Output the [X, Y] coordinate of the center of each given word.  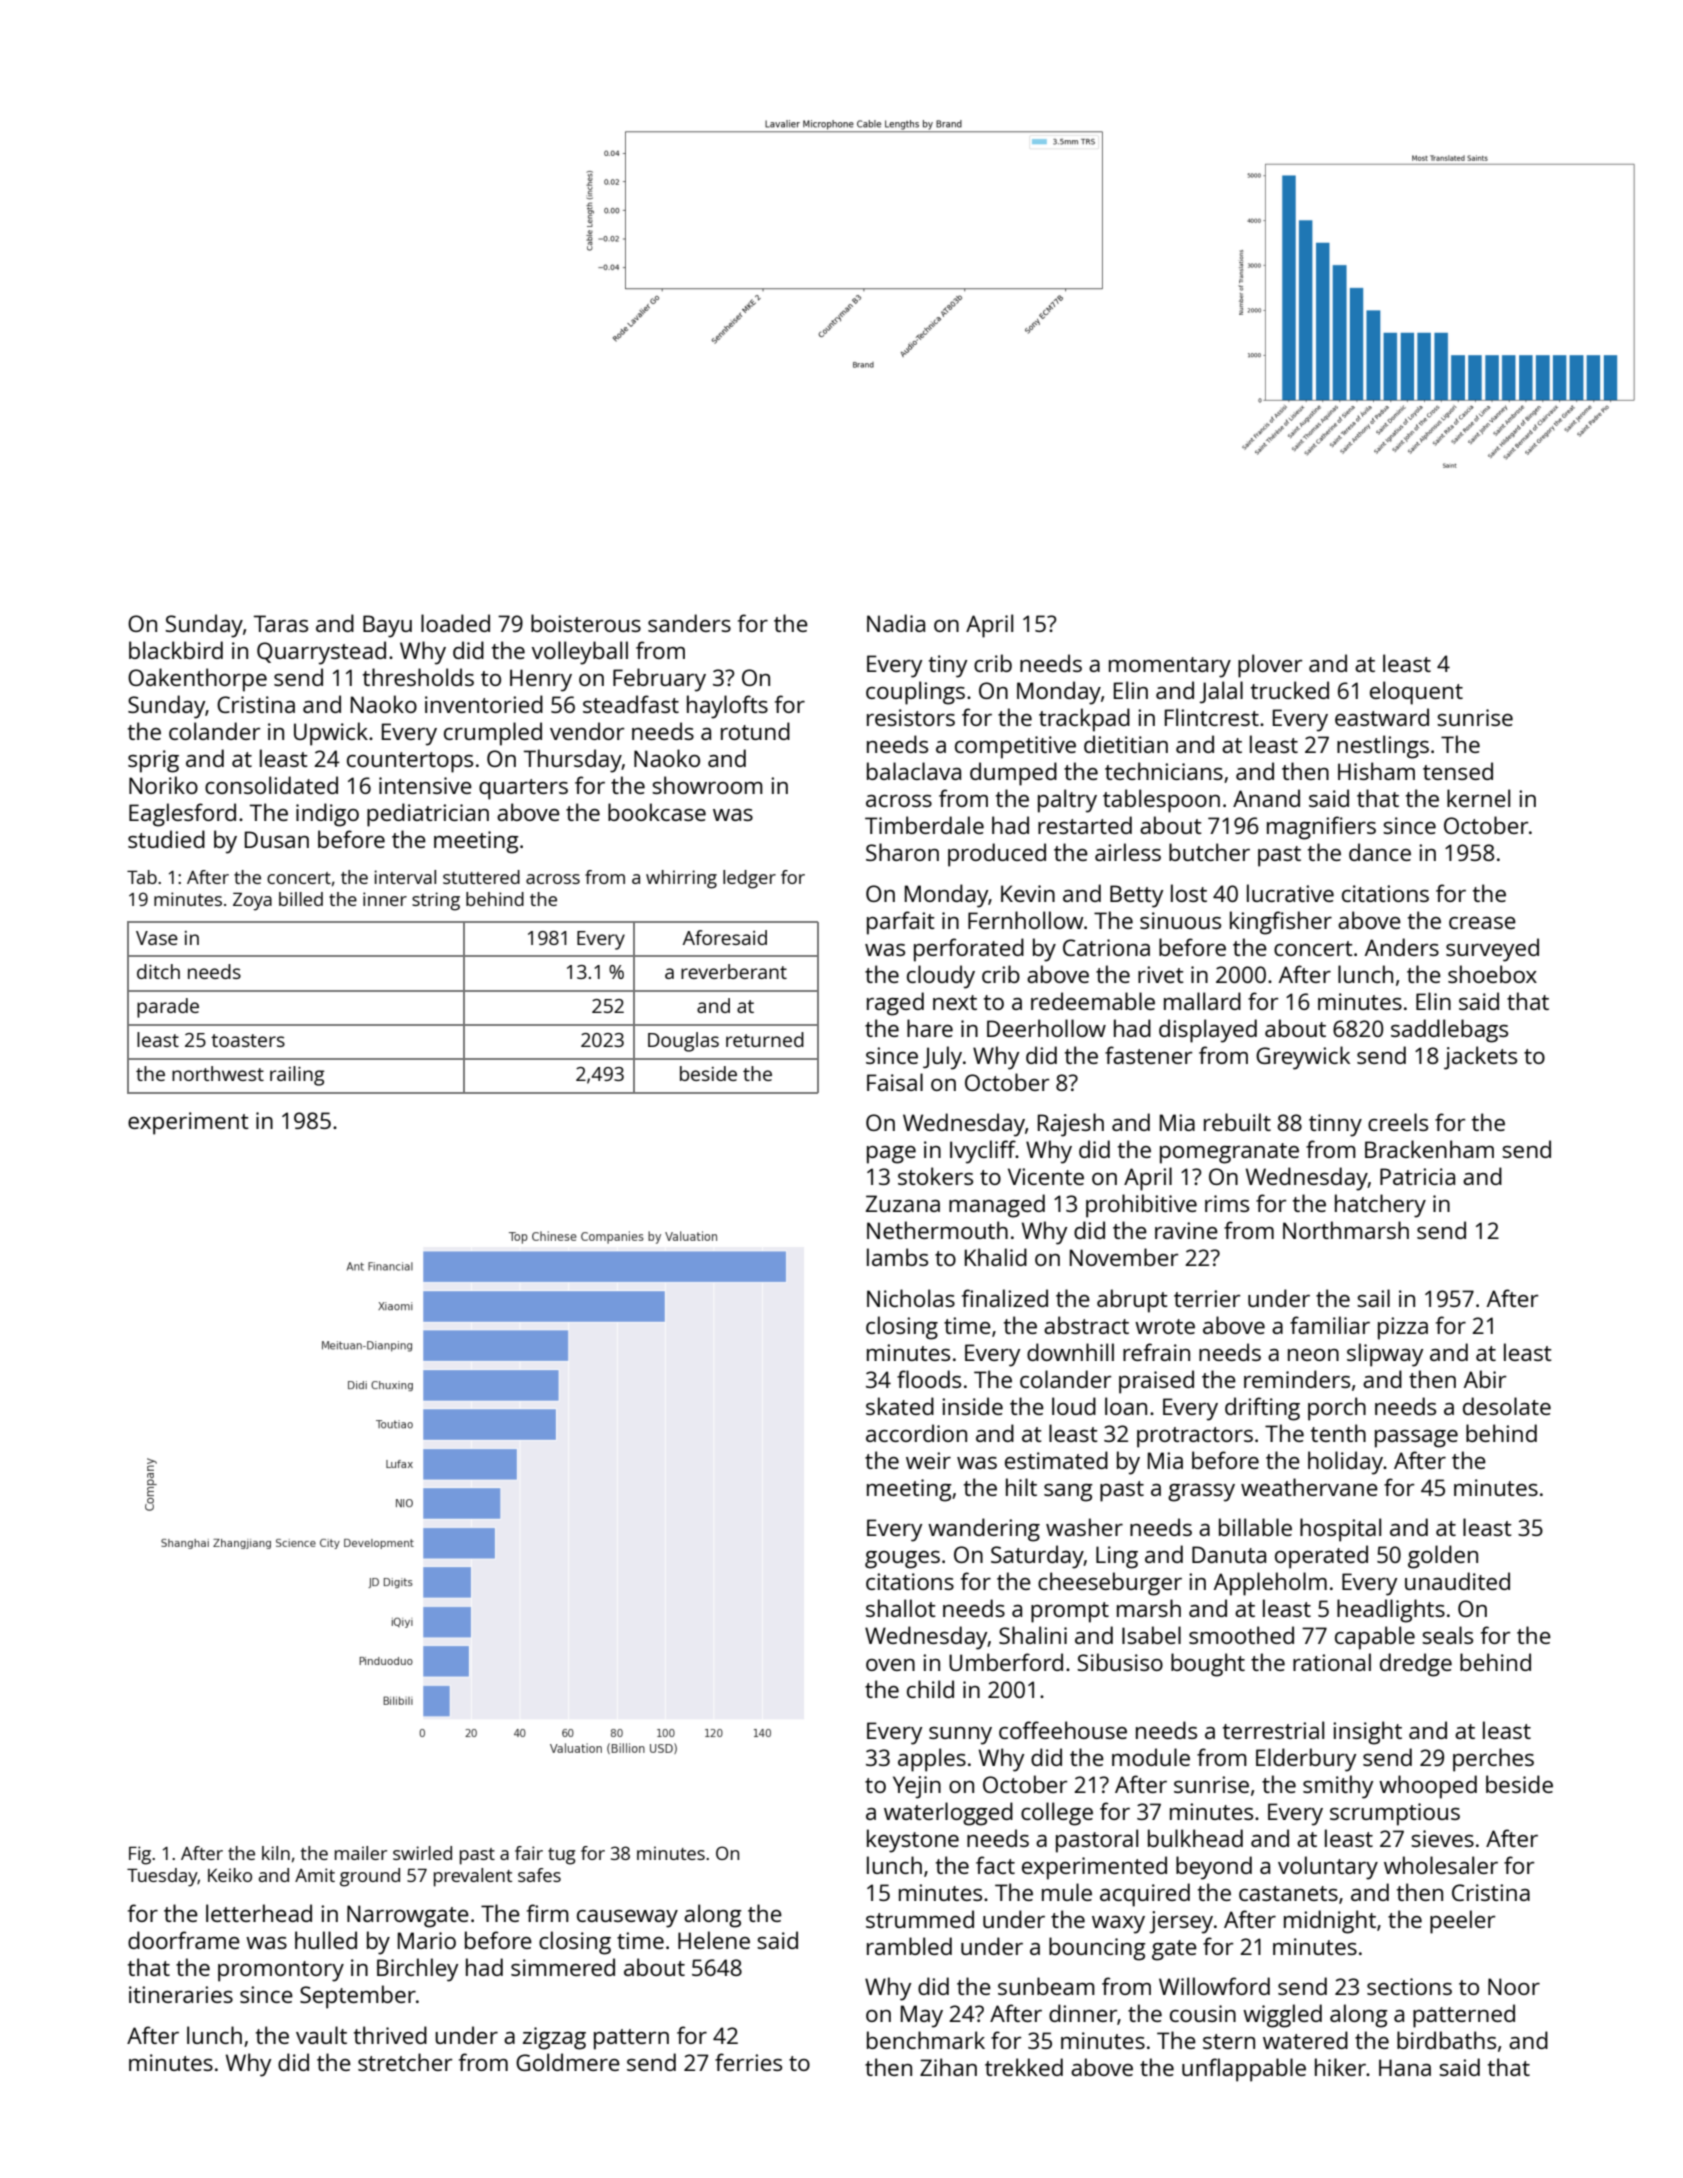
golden [1443, 1557]
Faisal [895, 1082]
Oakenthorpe [197, 680]
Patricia [1417, 1176]
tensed [1458, 771]
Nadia [896, 623]
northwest [218, 1073]
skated [900, 1406]
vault [321, 2035]
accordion [916, 1433]
